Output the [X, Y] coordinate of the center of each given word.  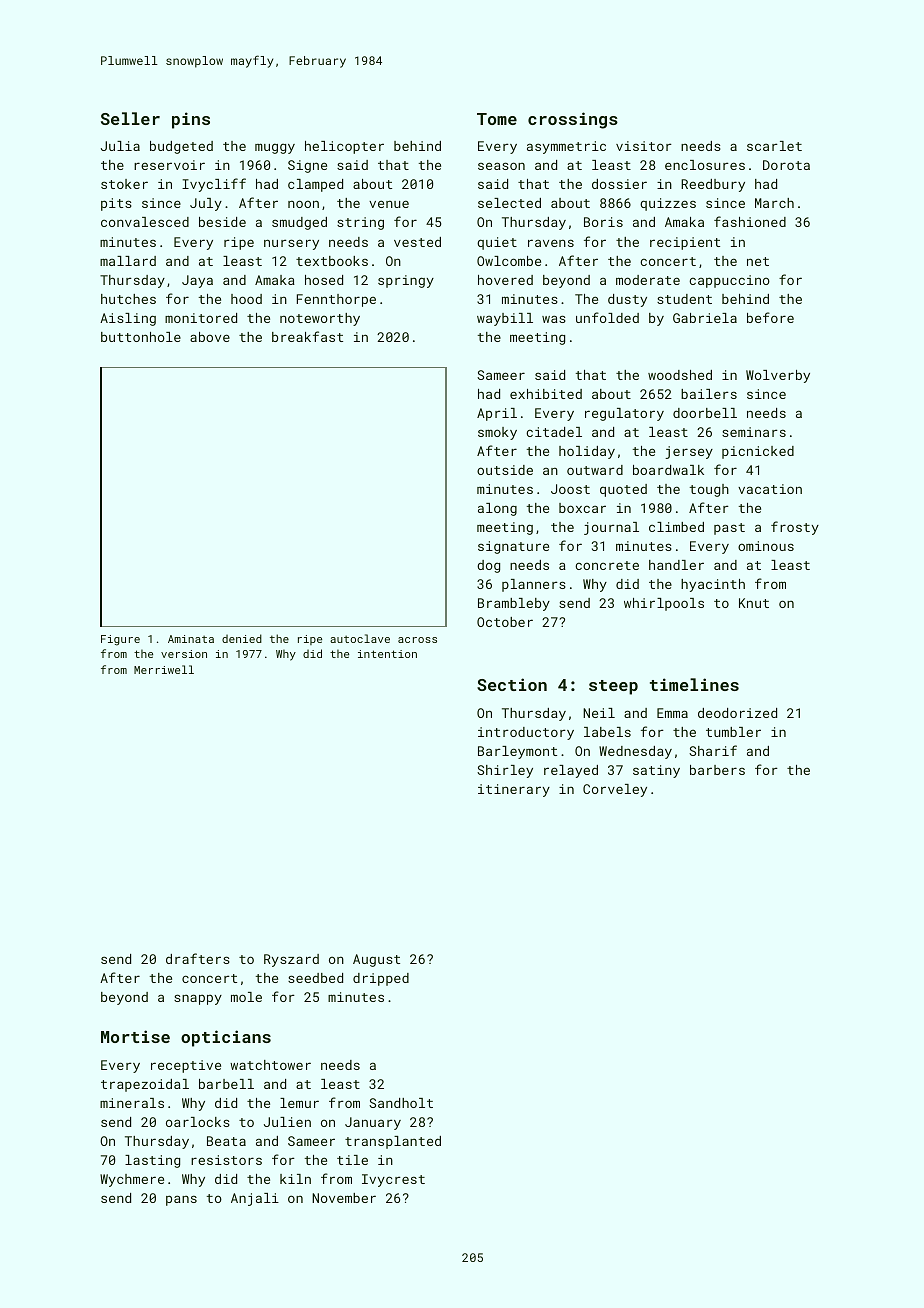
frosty [795, 528]
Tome [497, 119]
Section [512, 684]
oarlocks [198, 1122]
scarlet [774, 146]
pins [191, 120]
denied [242, 638]
